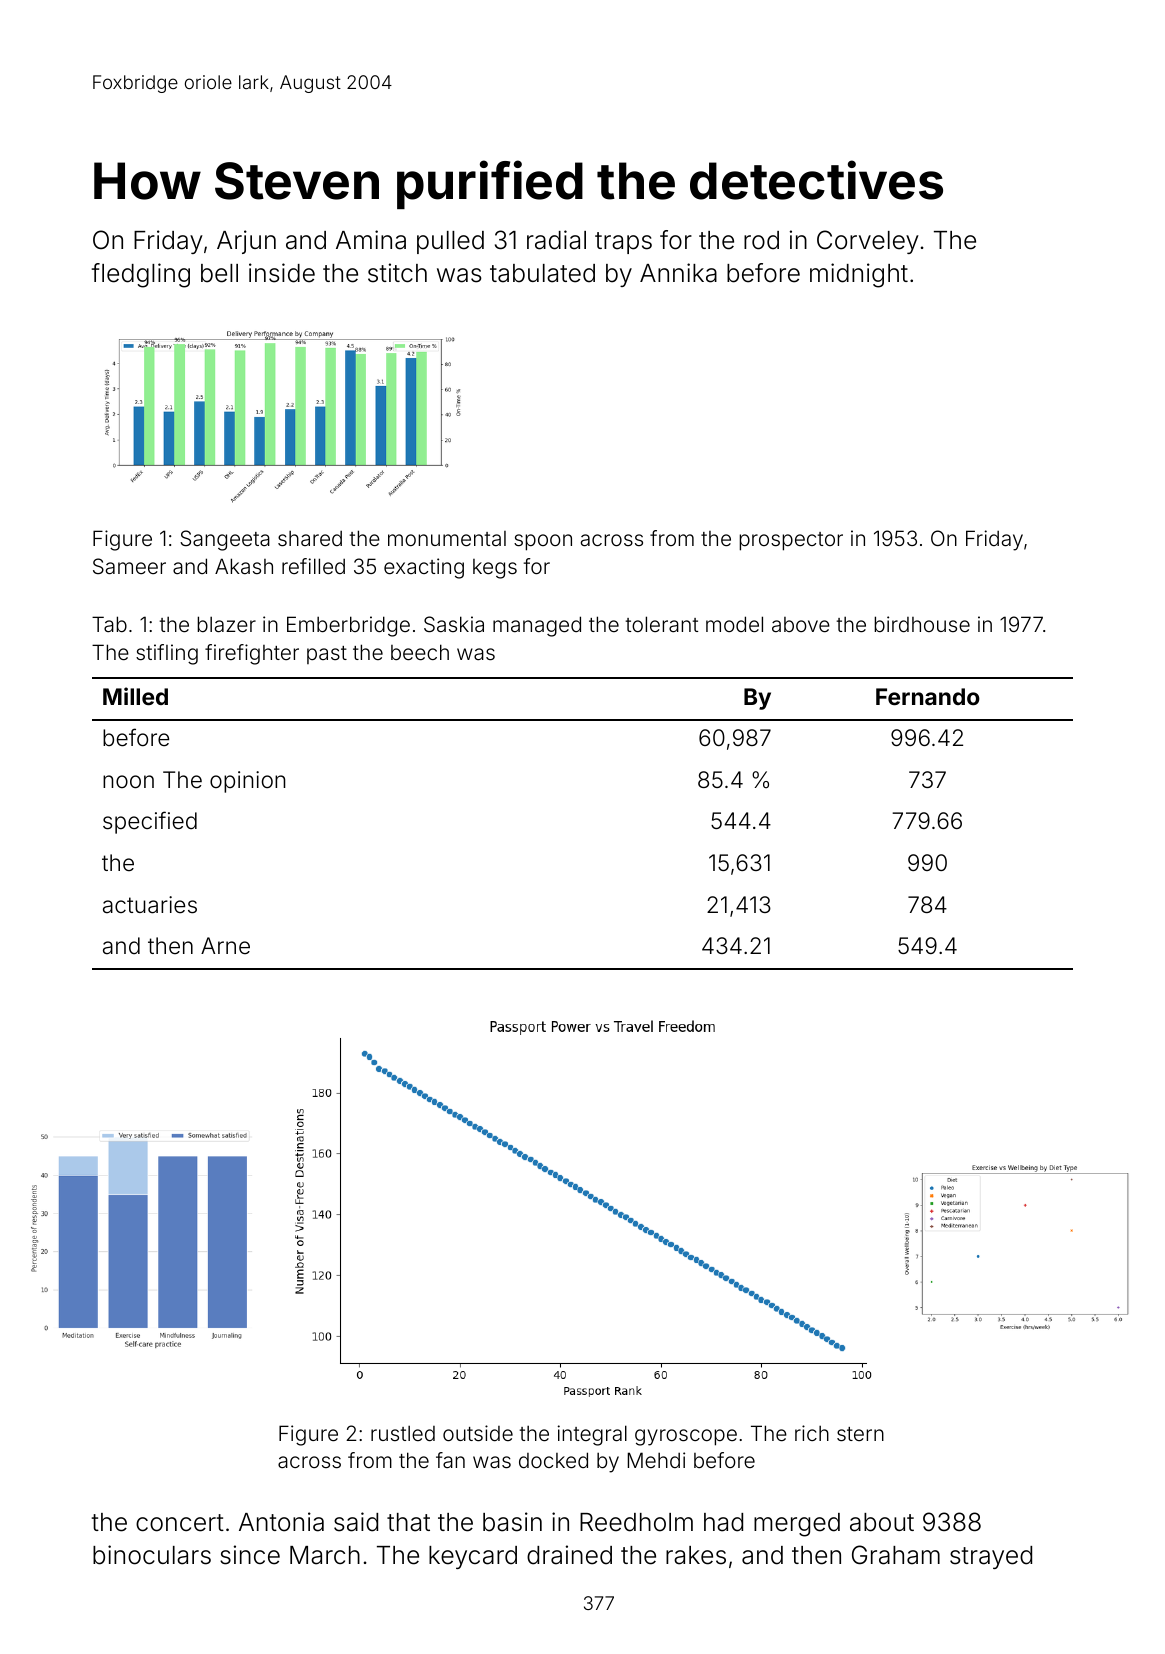  What do you see at coordinates (537, 626) in the image?
I see `managed` at bounding box center [537, 626].
